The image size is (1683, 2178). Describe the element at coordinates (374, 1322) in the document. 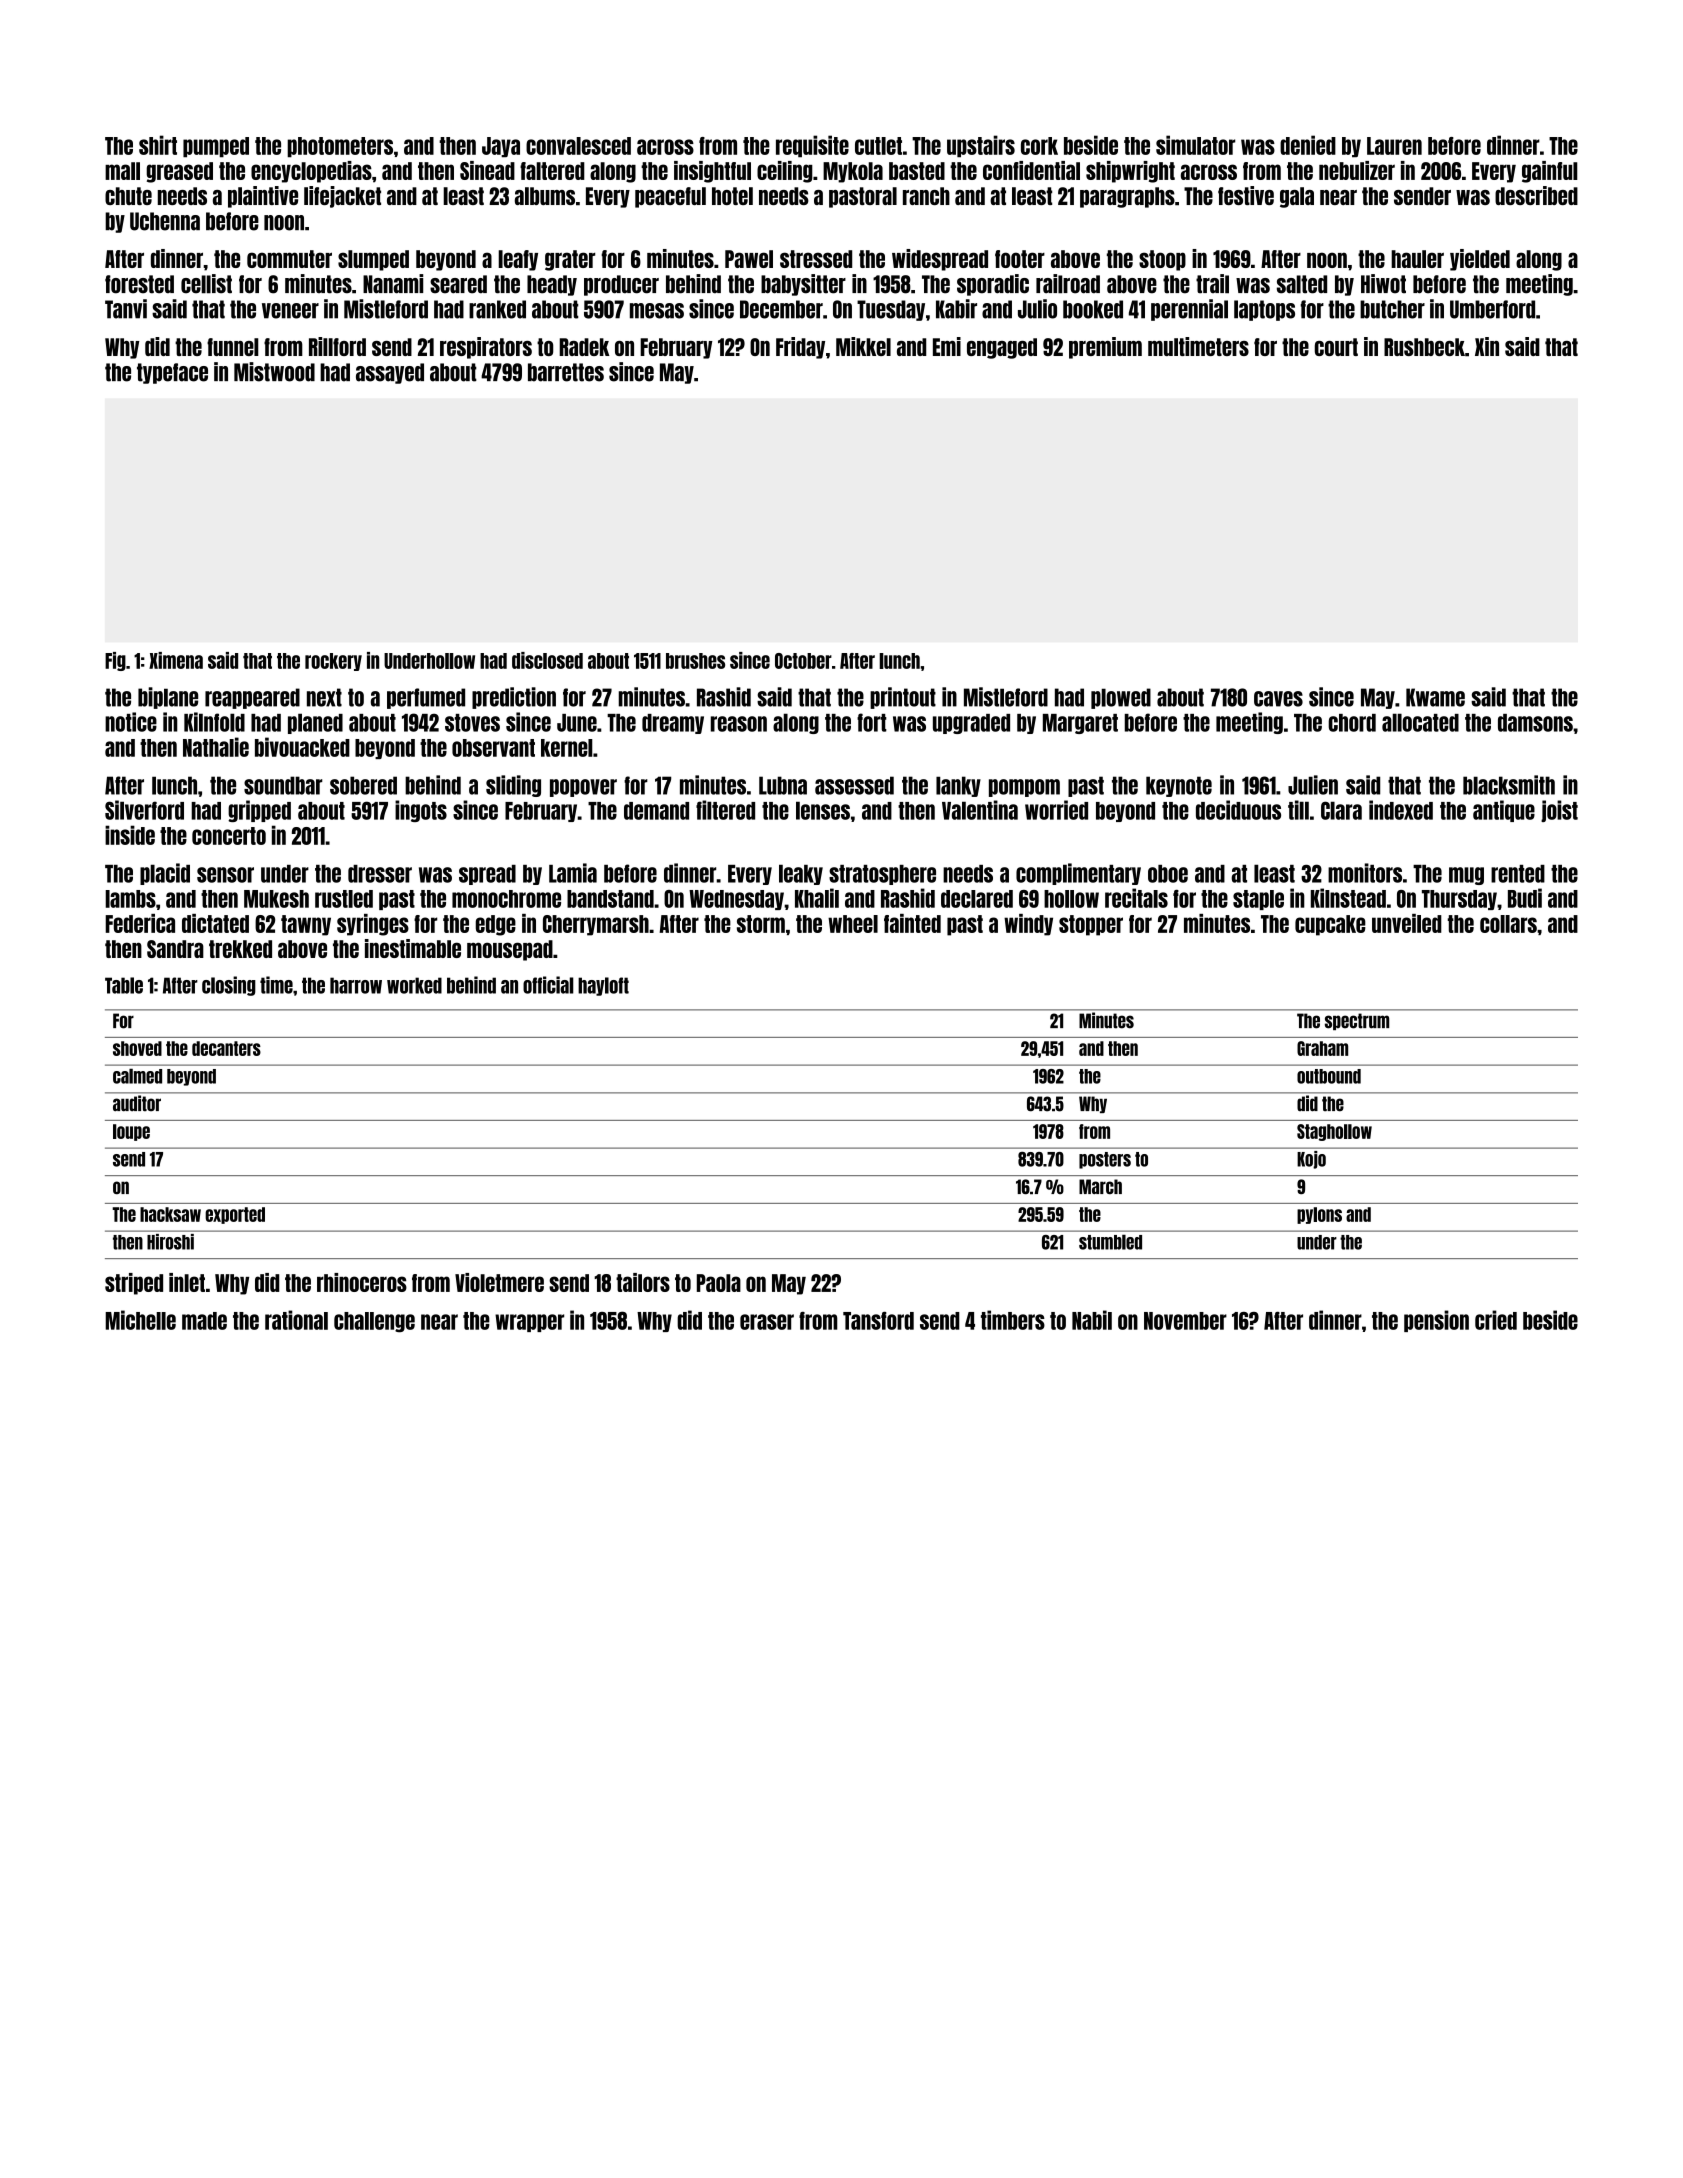

I see `challenge` at that location.
